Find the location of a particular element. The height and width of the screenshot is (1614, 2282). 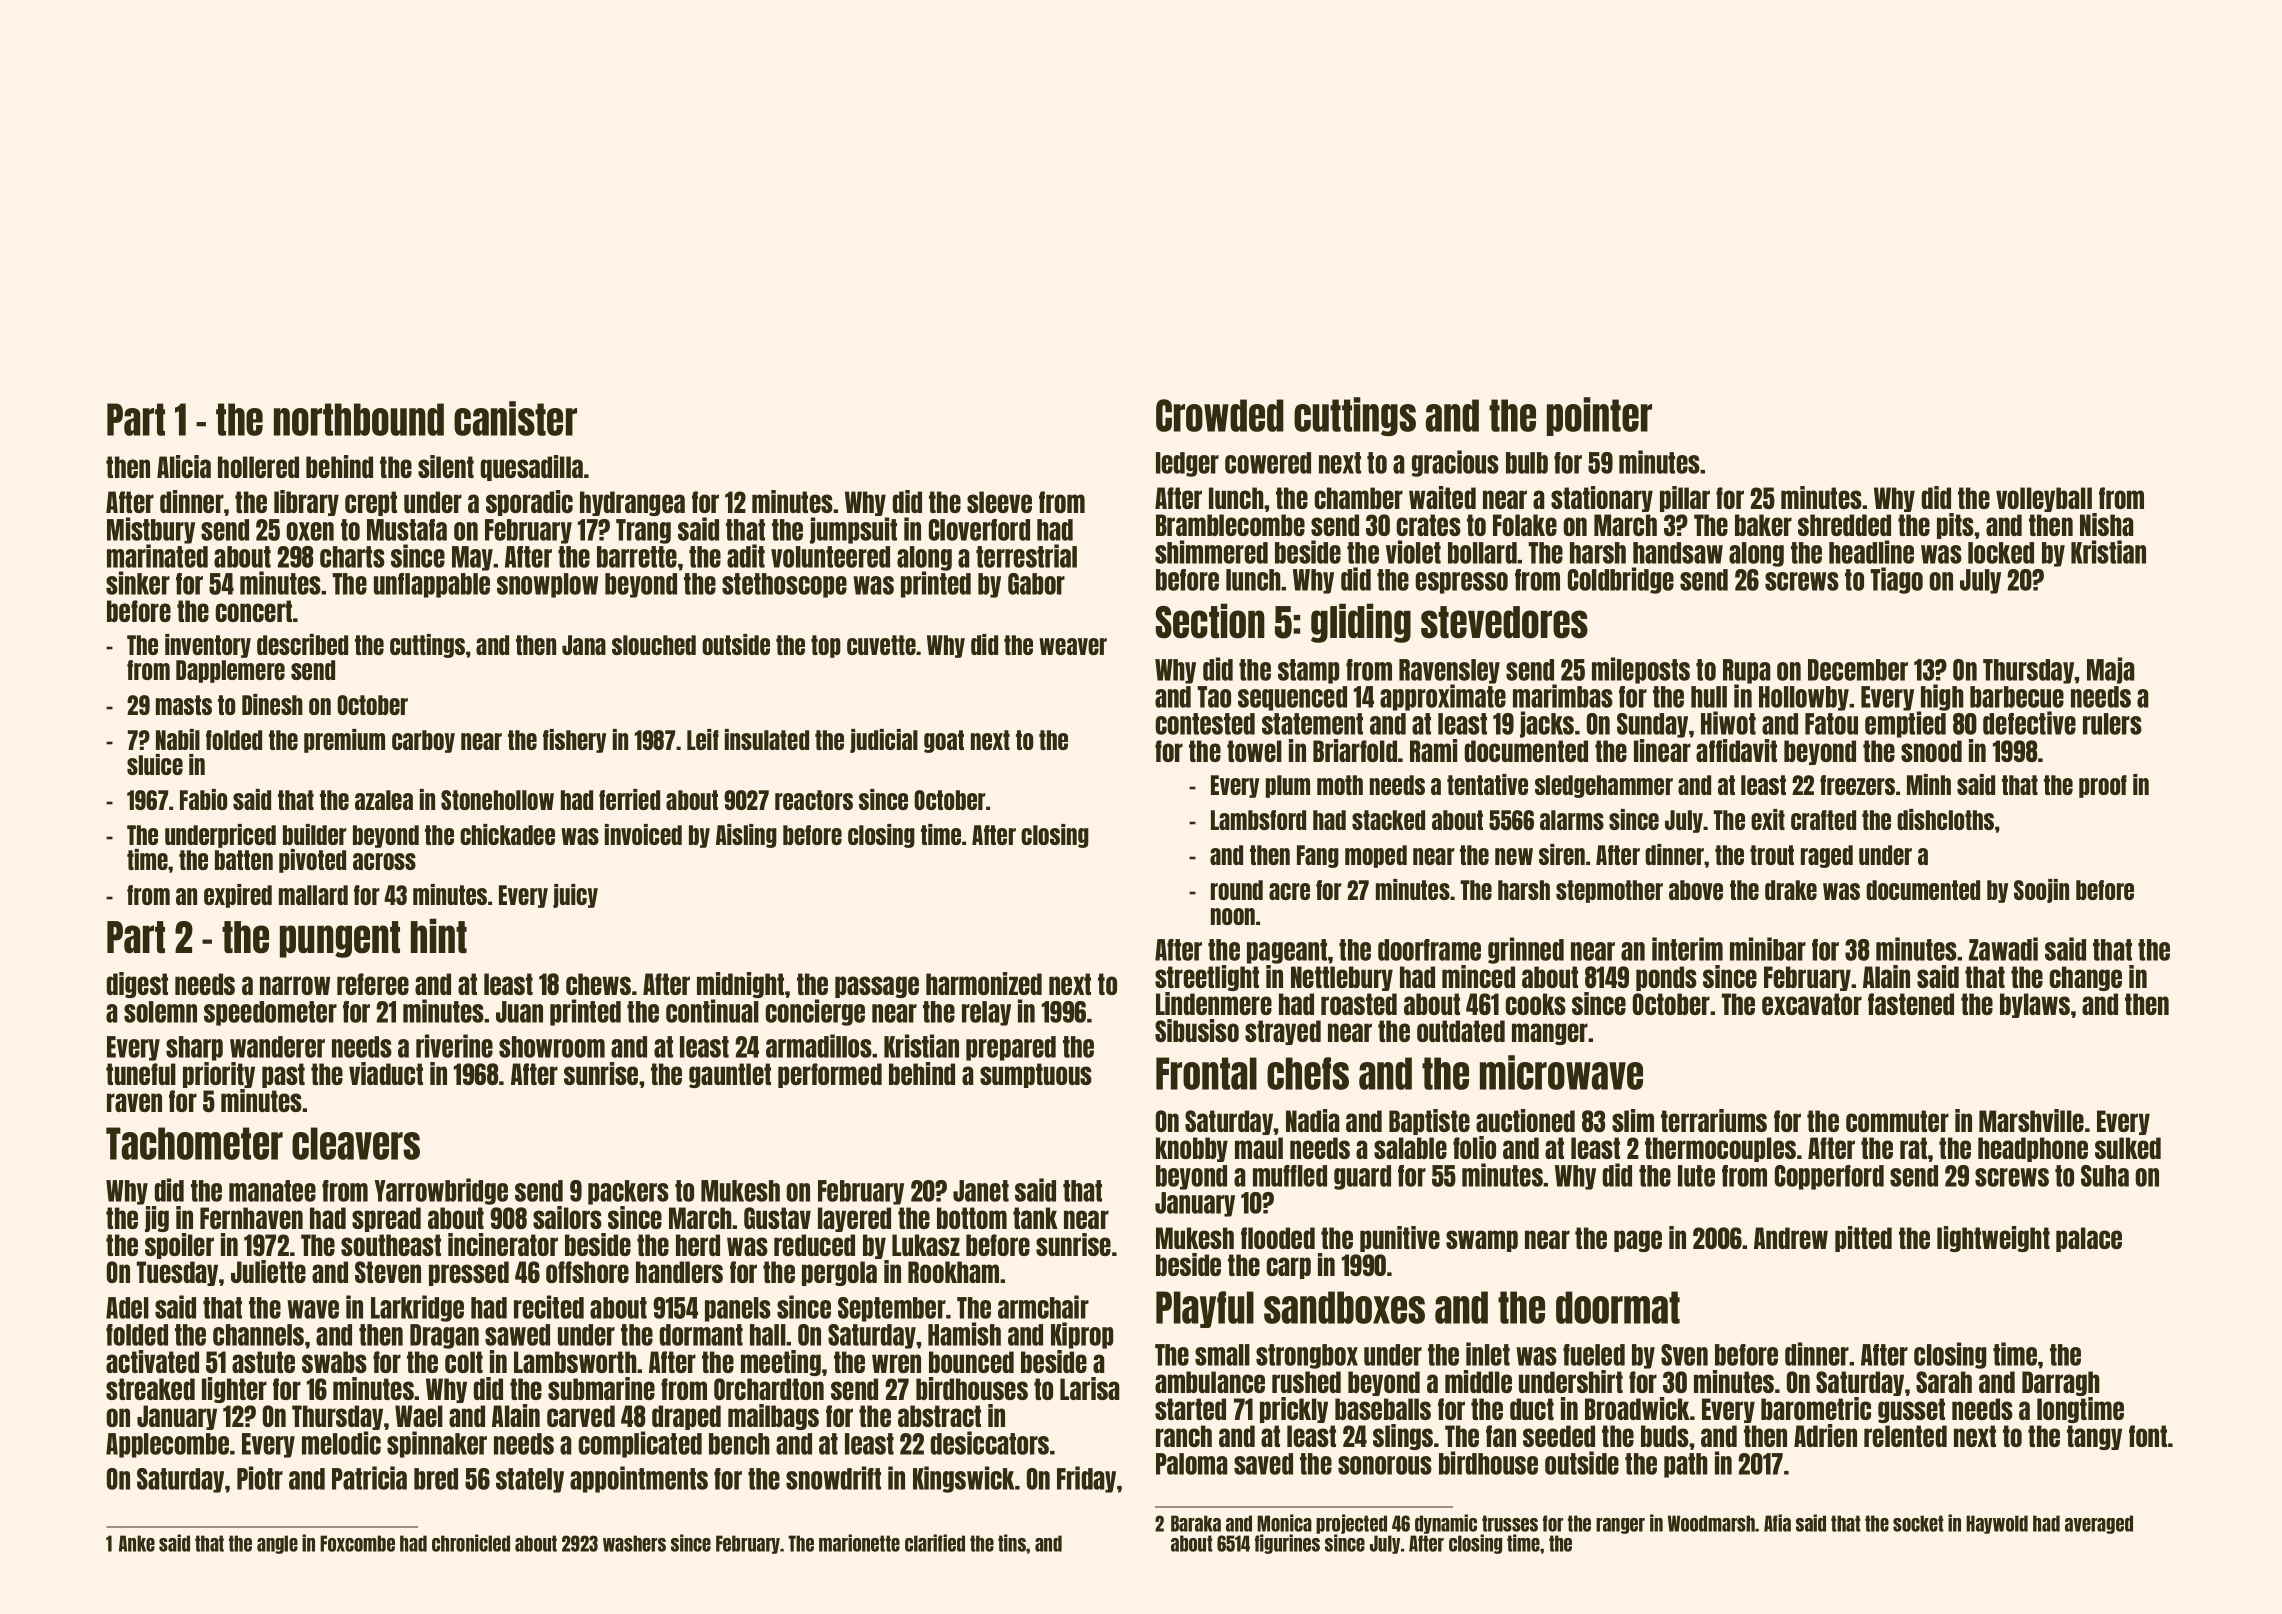

Marshville is located at coordinates (2031, 1120).
